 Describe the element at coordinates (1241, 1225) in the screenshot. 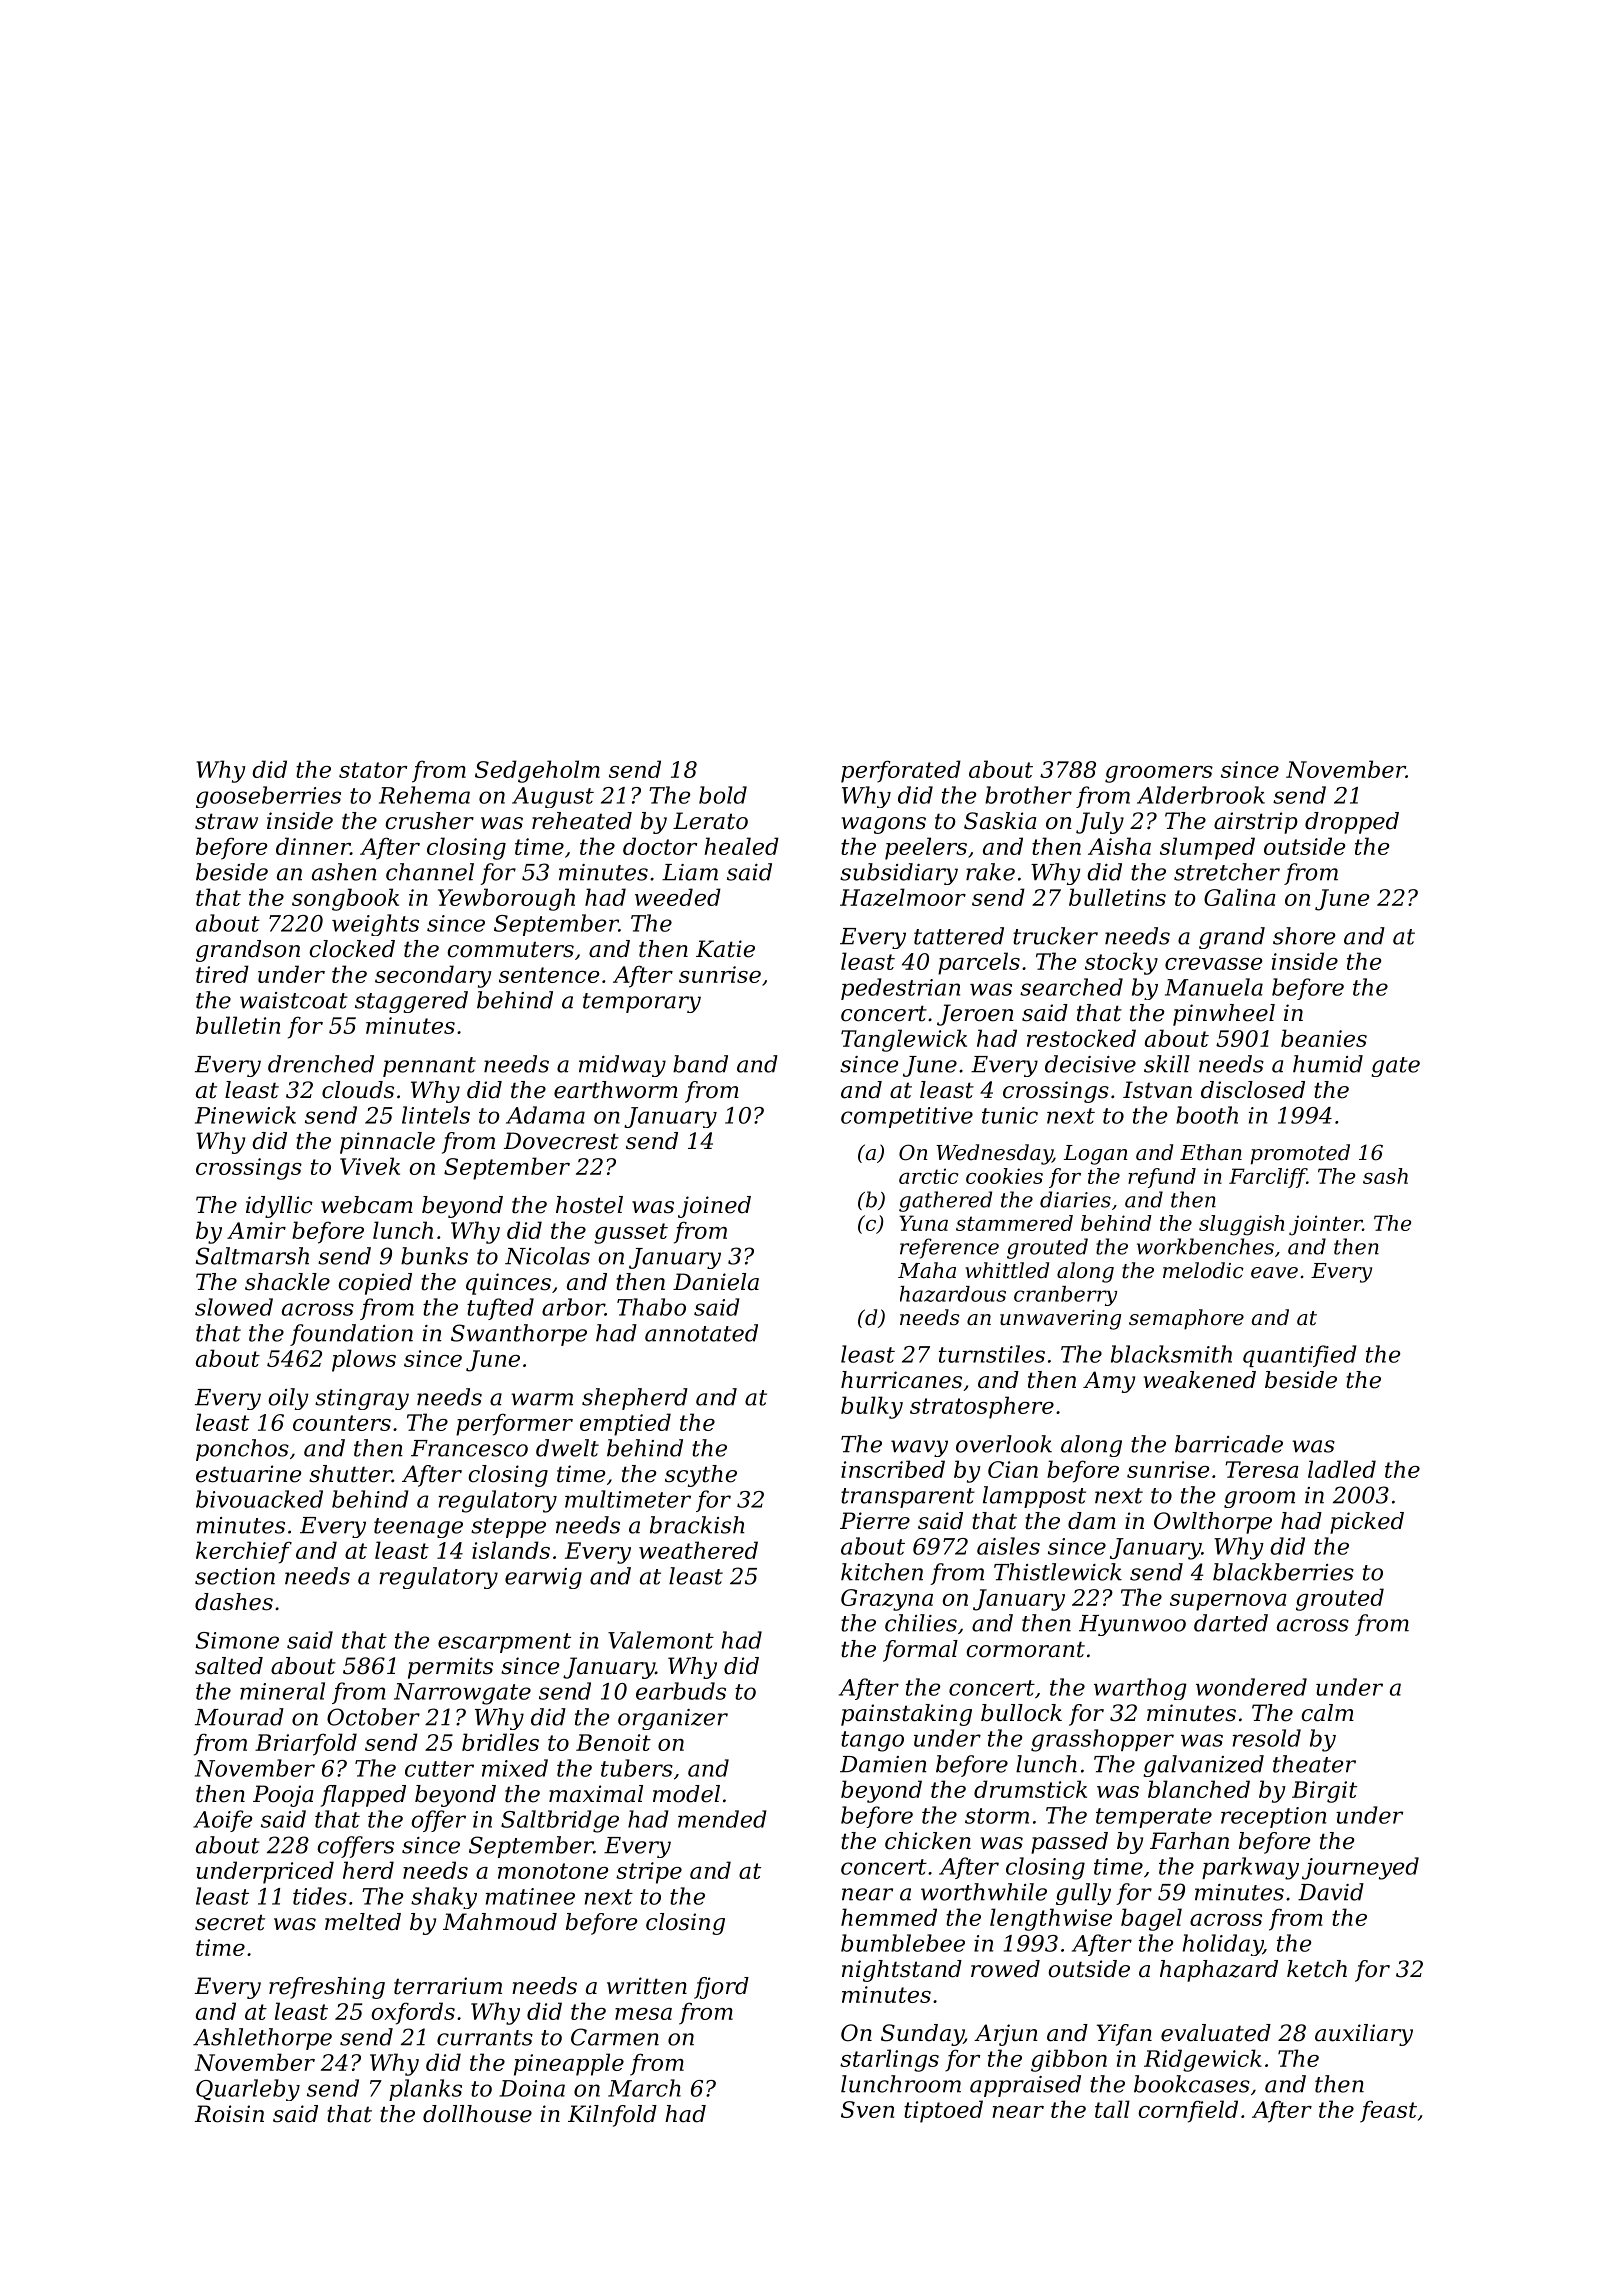

I see `sluggish` at that location.
